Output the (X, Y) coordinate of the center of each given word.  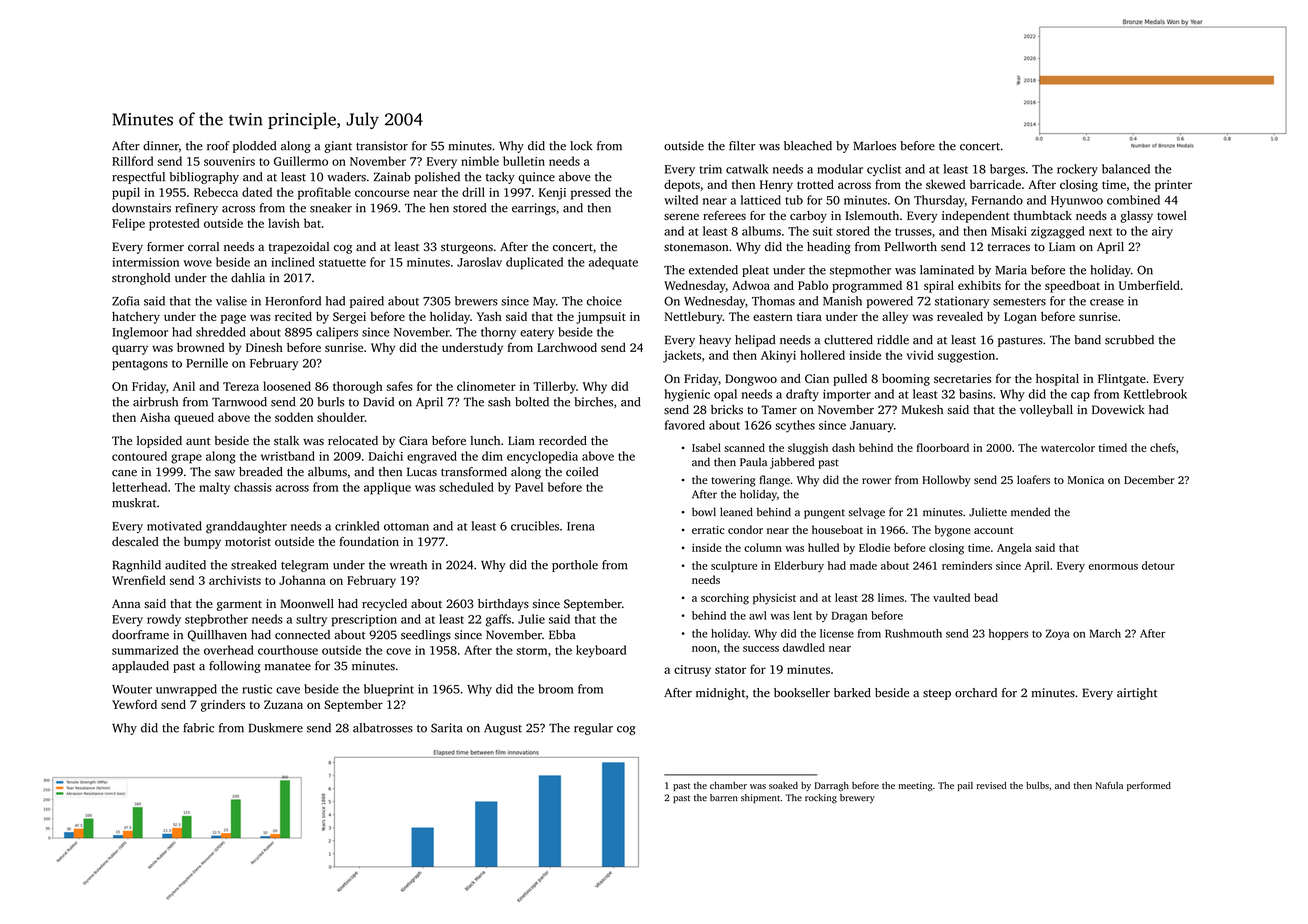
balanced (1126, 169)
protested (174, 224)
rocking (821, 799)
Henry (776, 186)
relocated (353, 440)
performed (1149, 786)
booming (906, 380)
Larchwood (567, 347)
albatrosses (383, 728)
